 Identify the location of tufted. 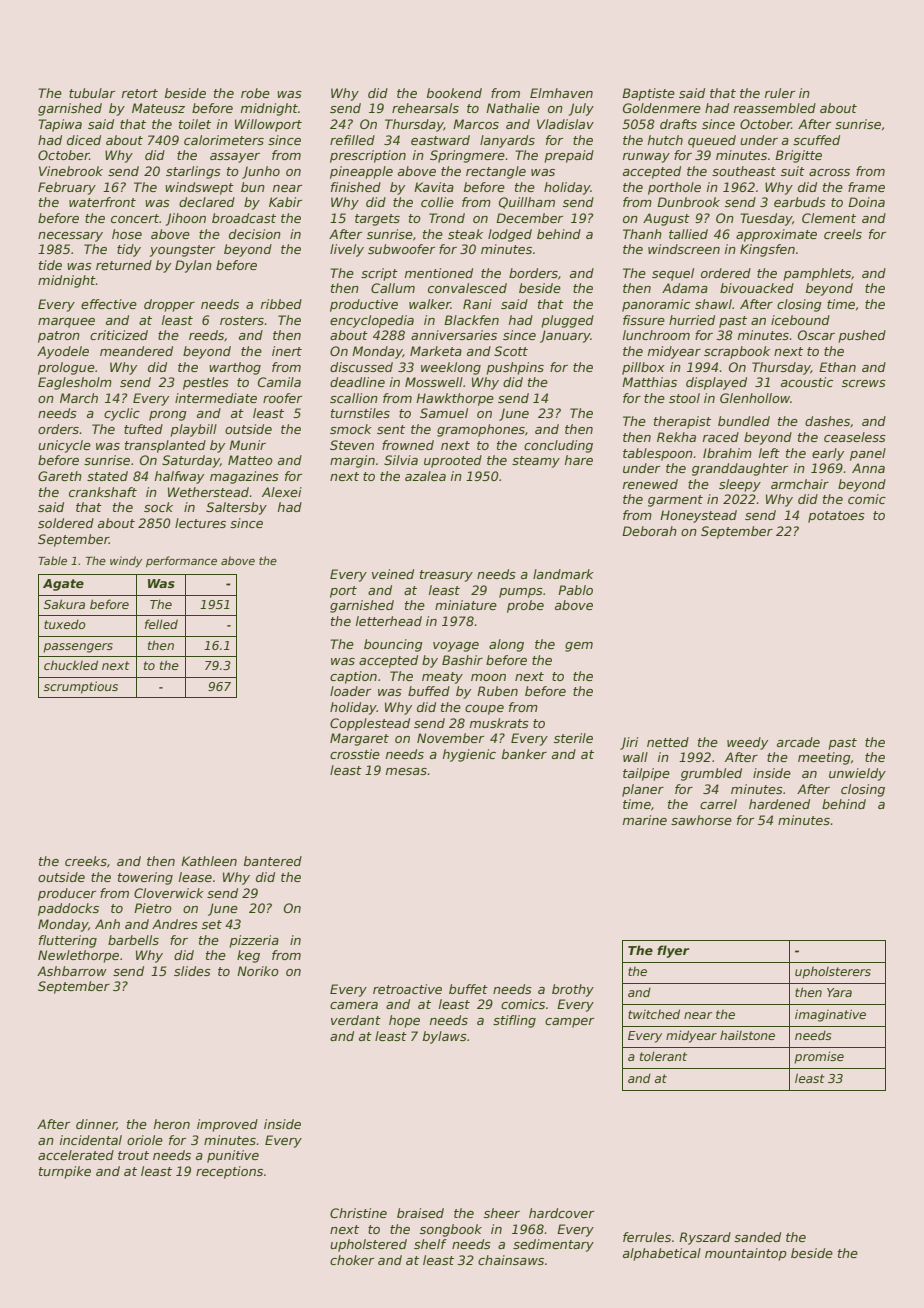
(143, 429).
